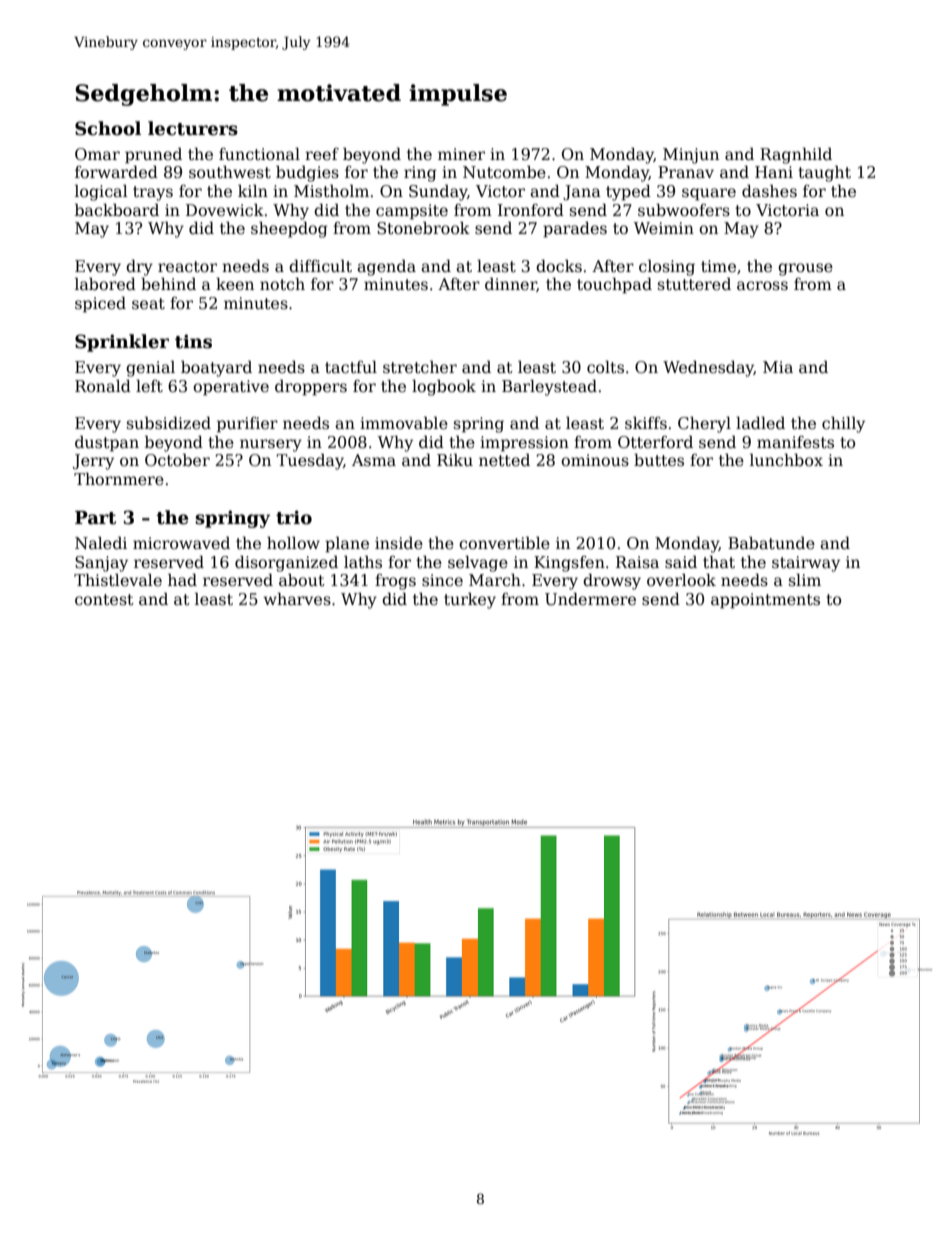  Describe the element at coordinates (286, 563) in the screenshot. I see `disorganized` at that location.
